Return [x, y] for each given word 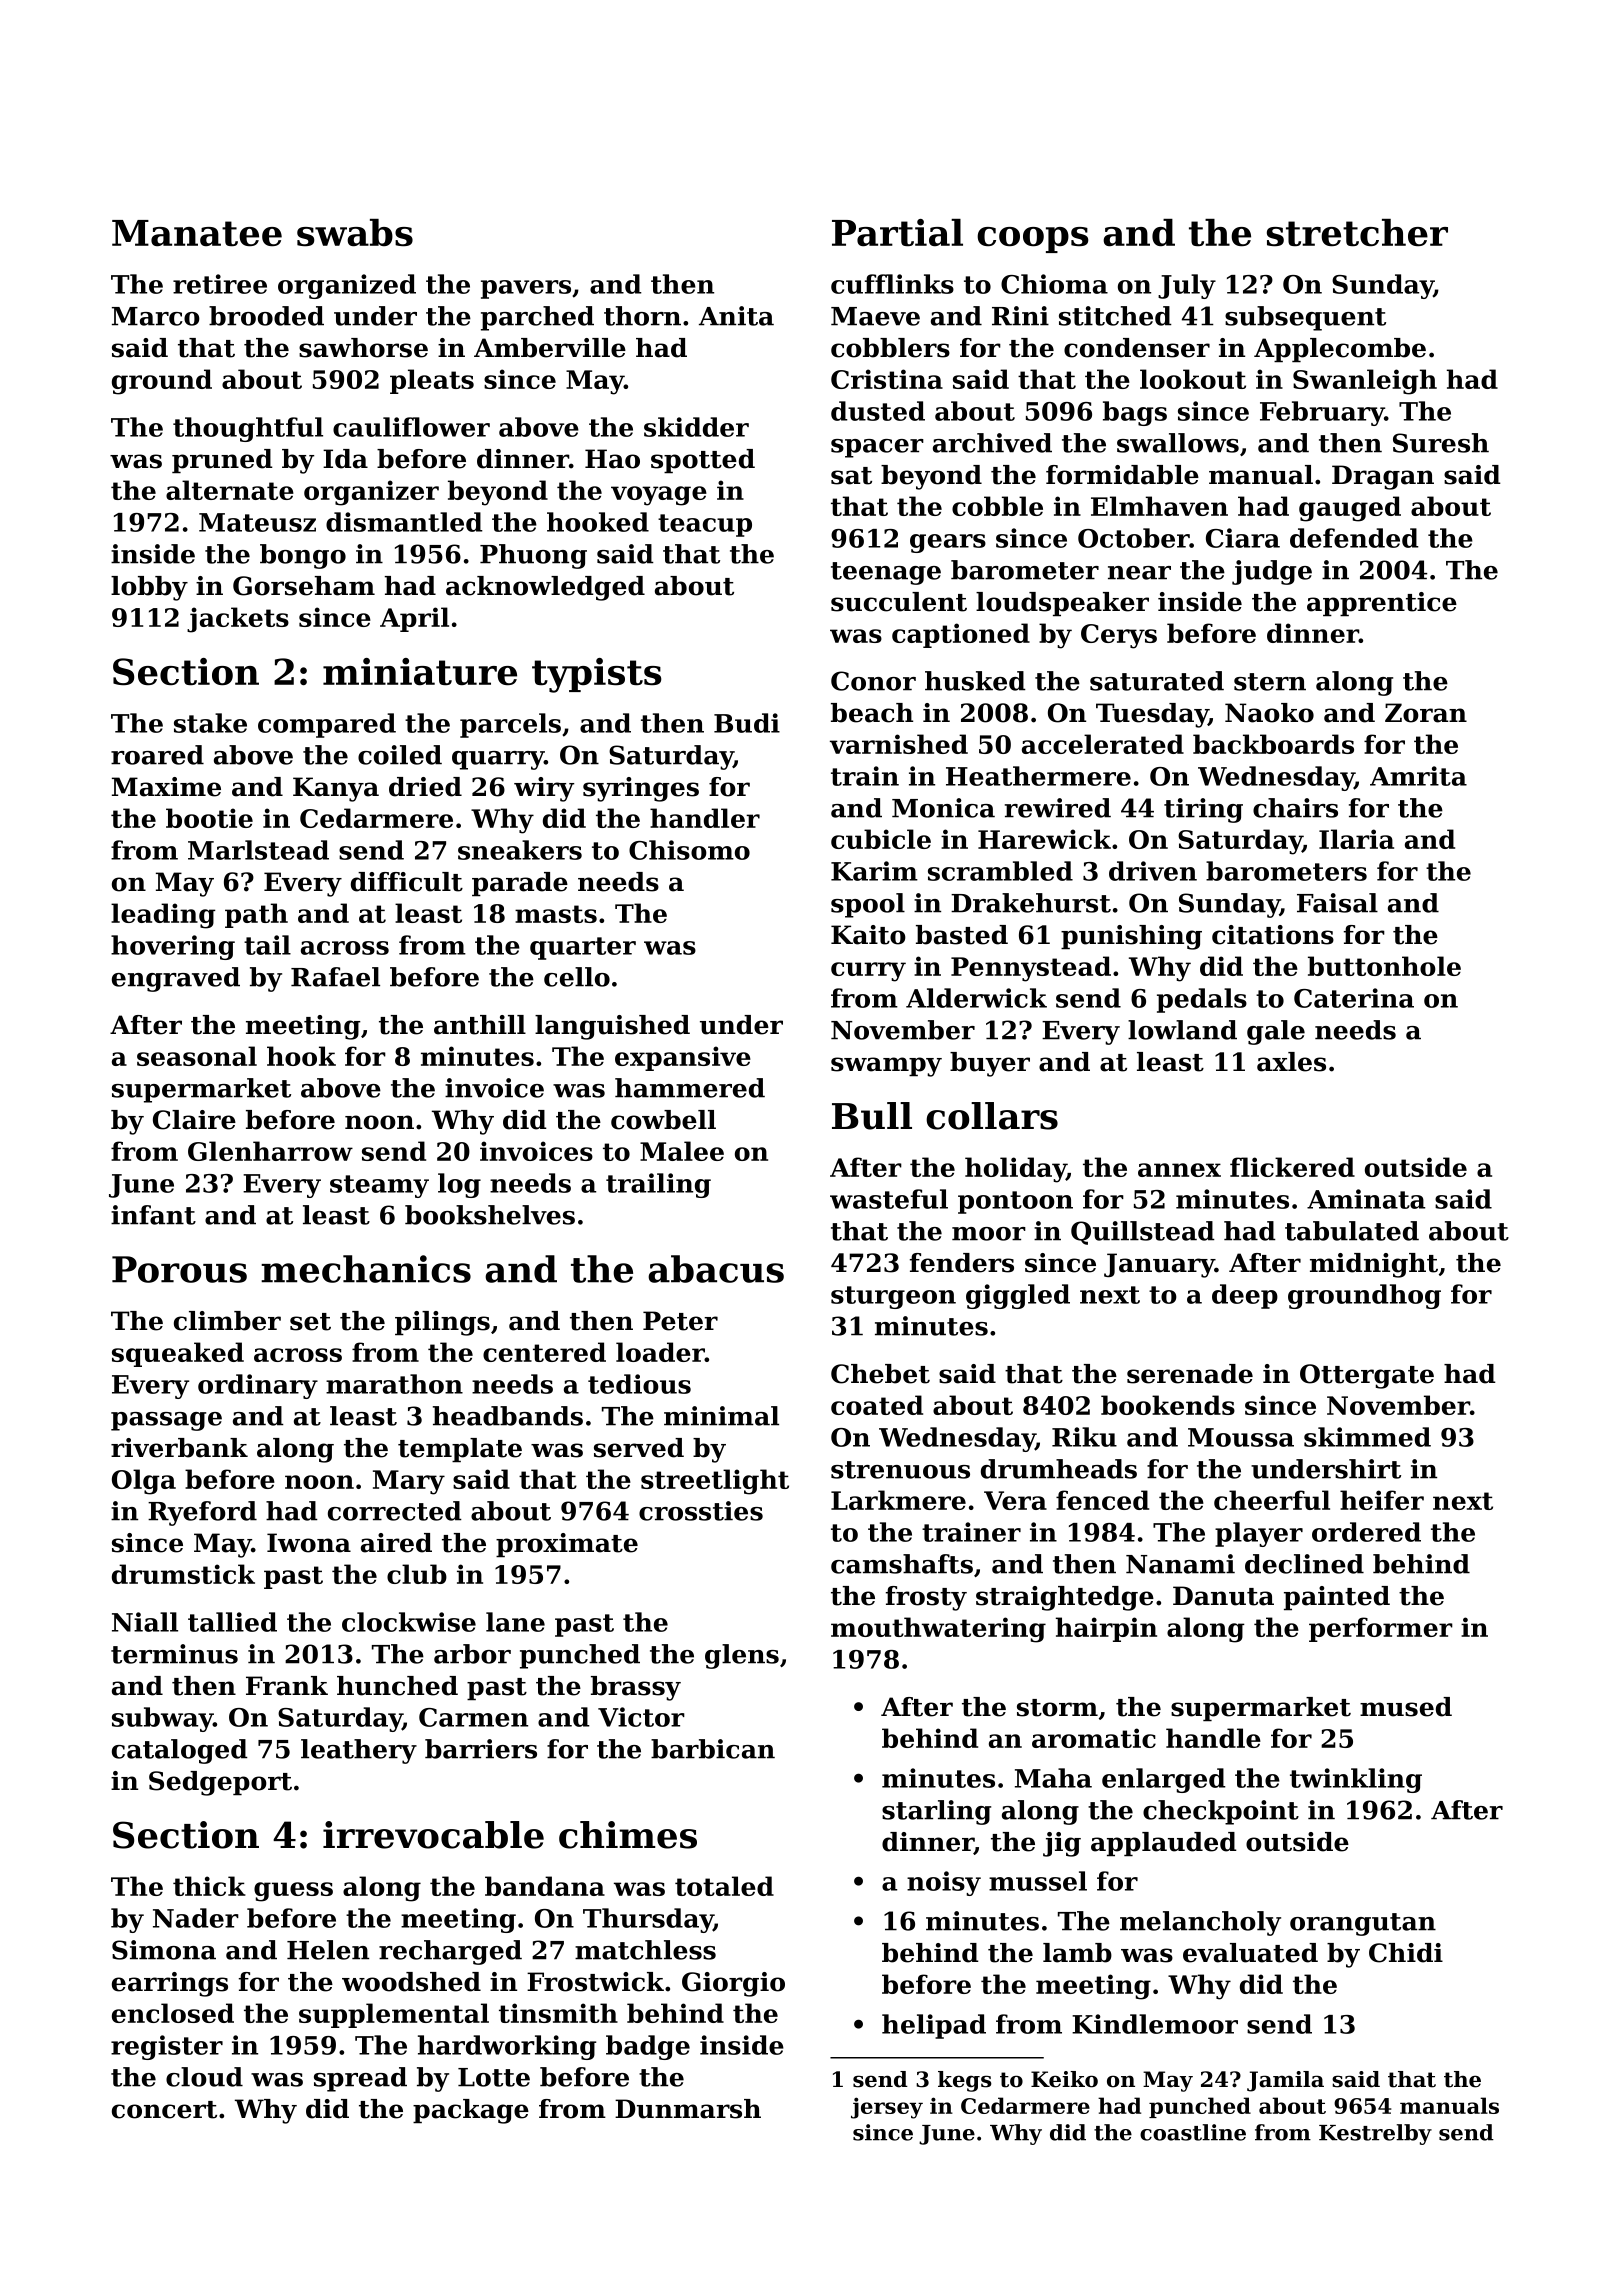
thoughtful [248, 429]
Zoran [1426, 713]
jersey [887, 2108]
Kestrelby [1375, 2134]
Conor [873, 681]
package [471, 2111]
